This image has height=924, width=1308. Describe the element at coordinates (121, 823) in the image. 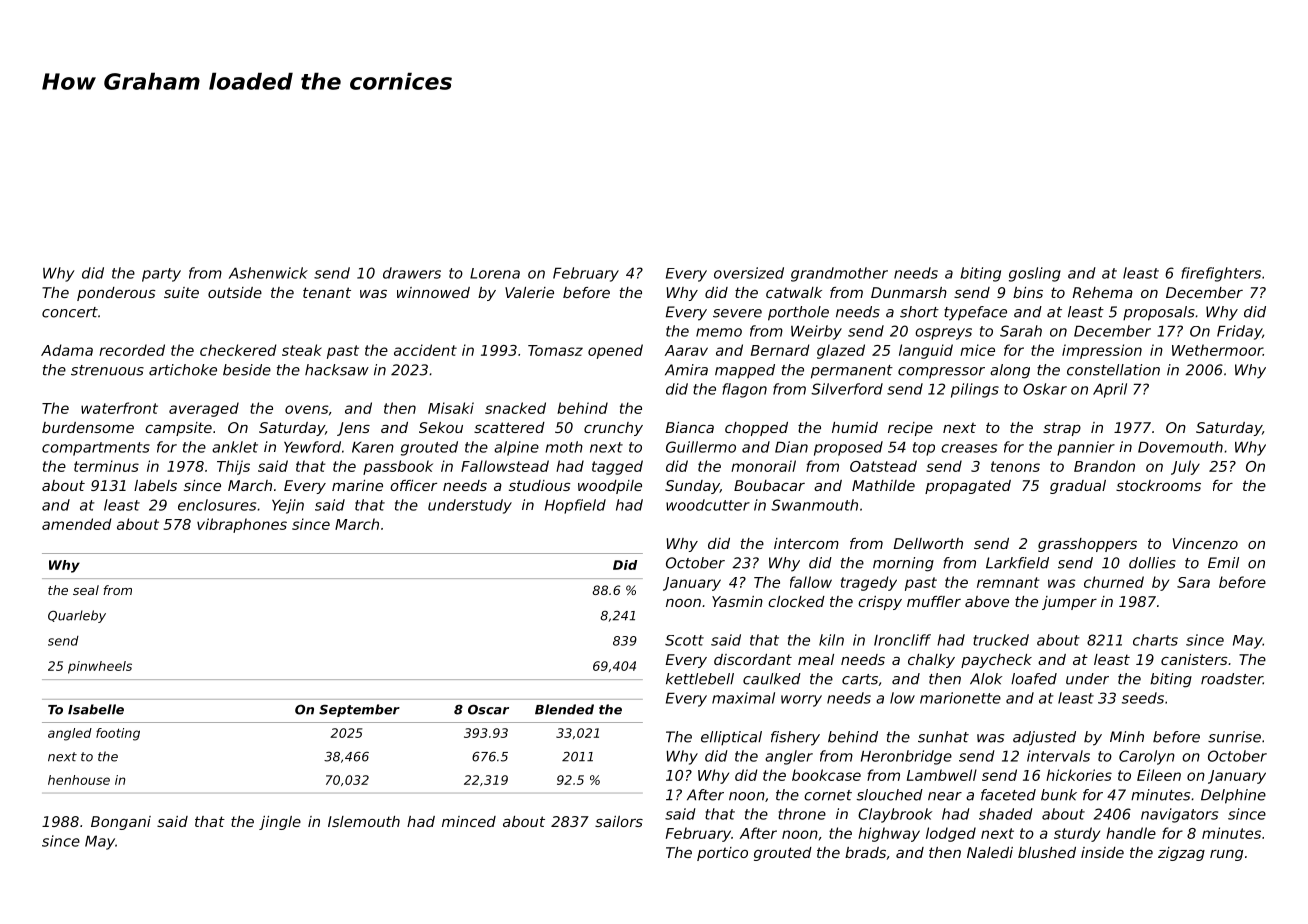

I see `Bongani` at that location.
